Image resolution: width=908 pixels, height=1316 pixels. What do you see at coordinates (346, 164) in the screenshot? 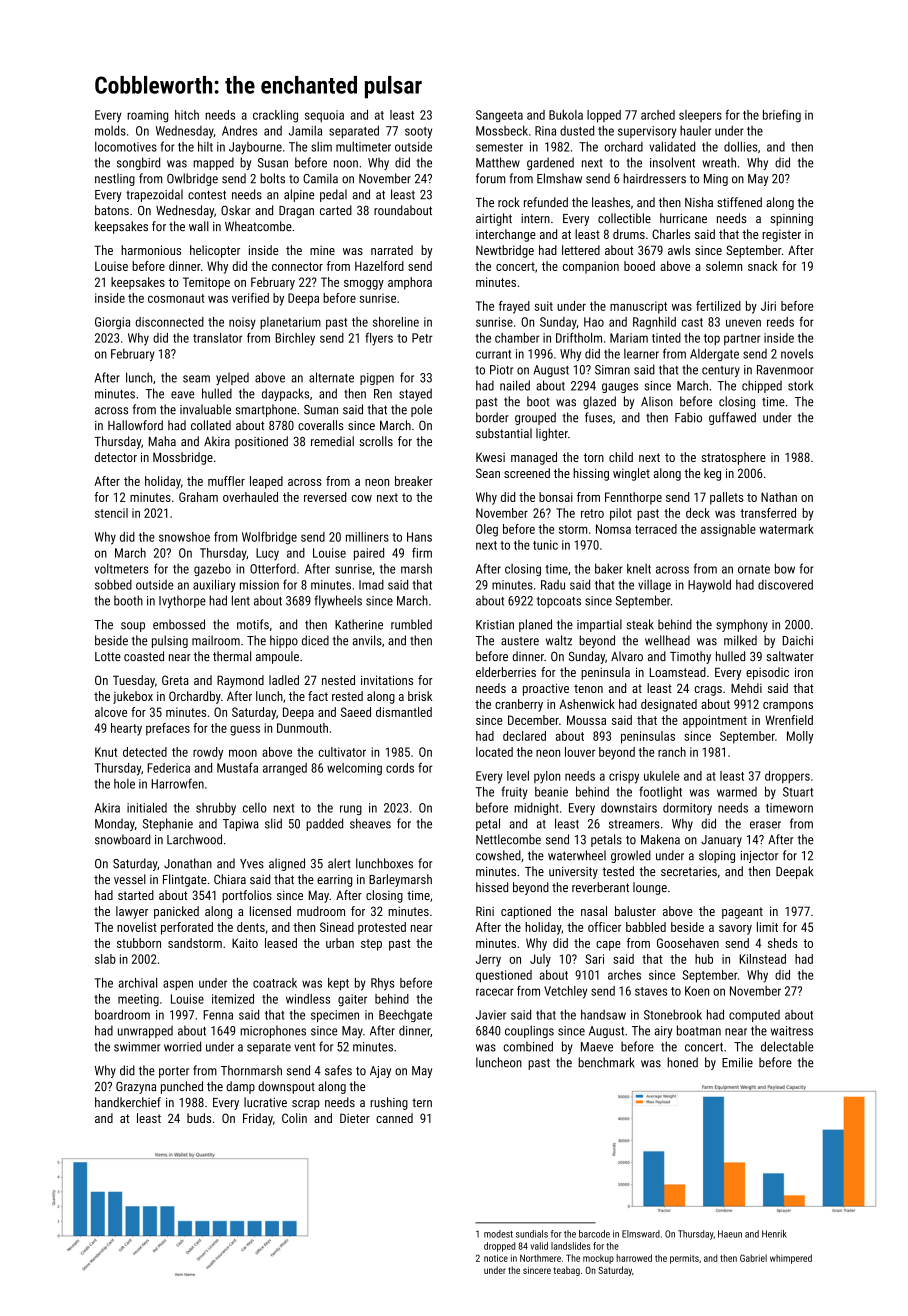
I see `noon` at bounding box center [346, 164].
